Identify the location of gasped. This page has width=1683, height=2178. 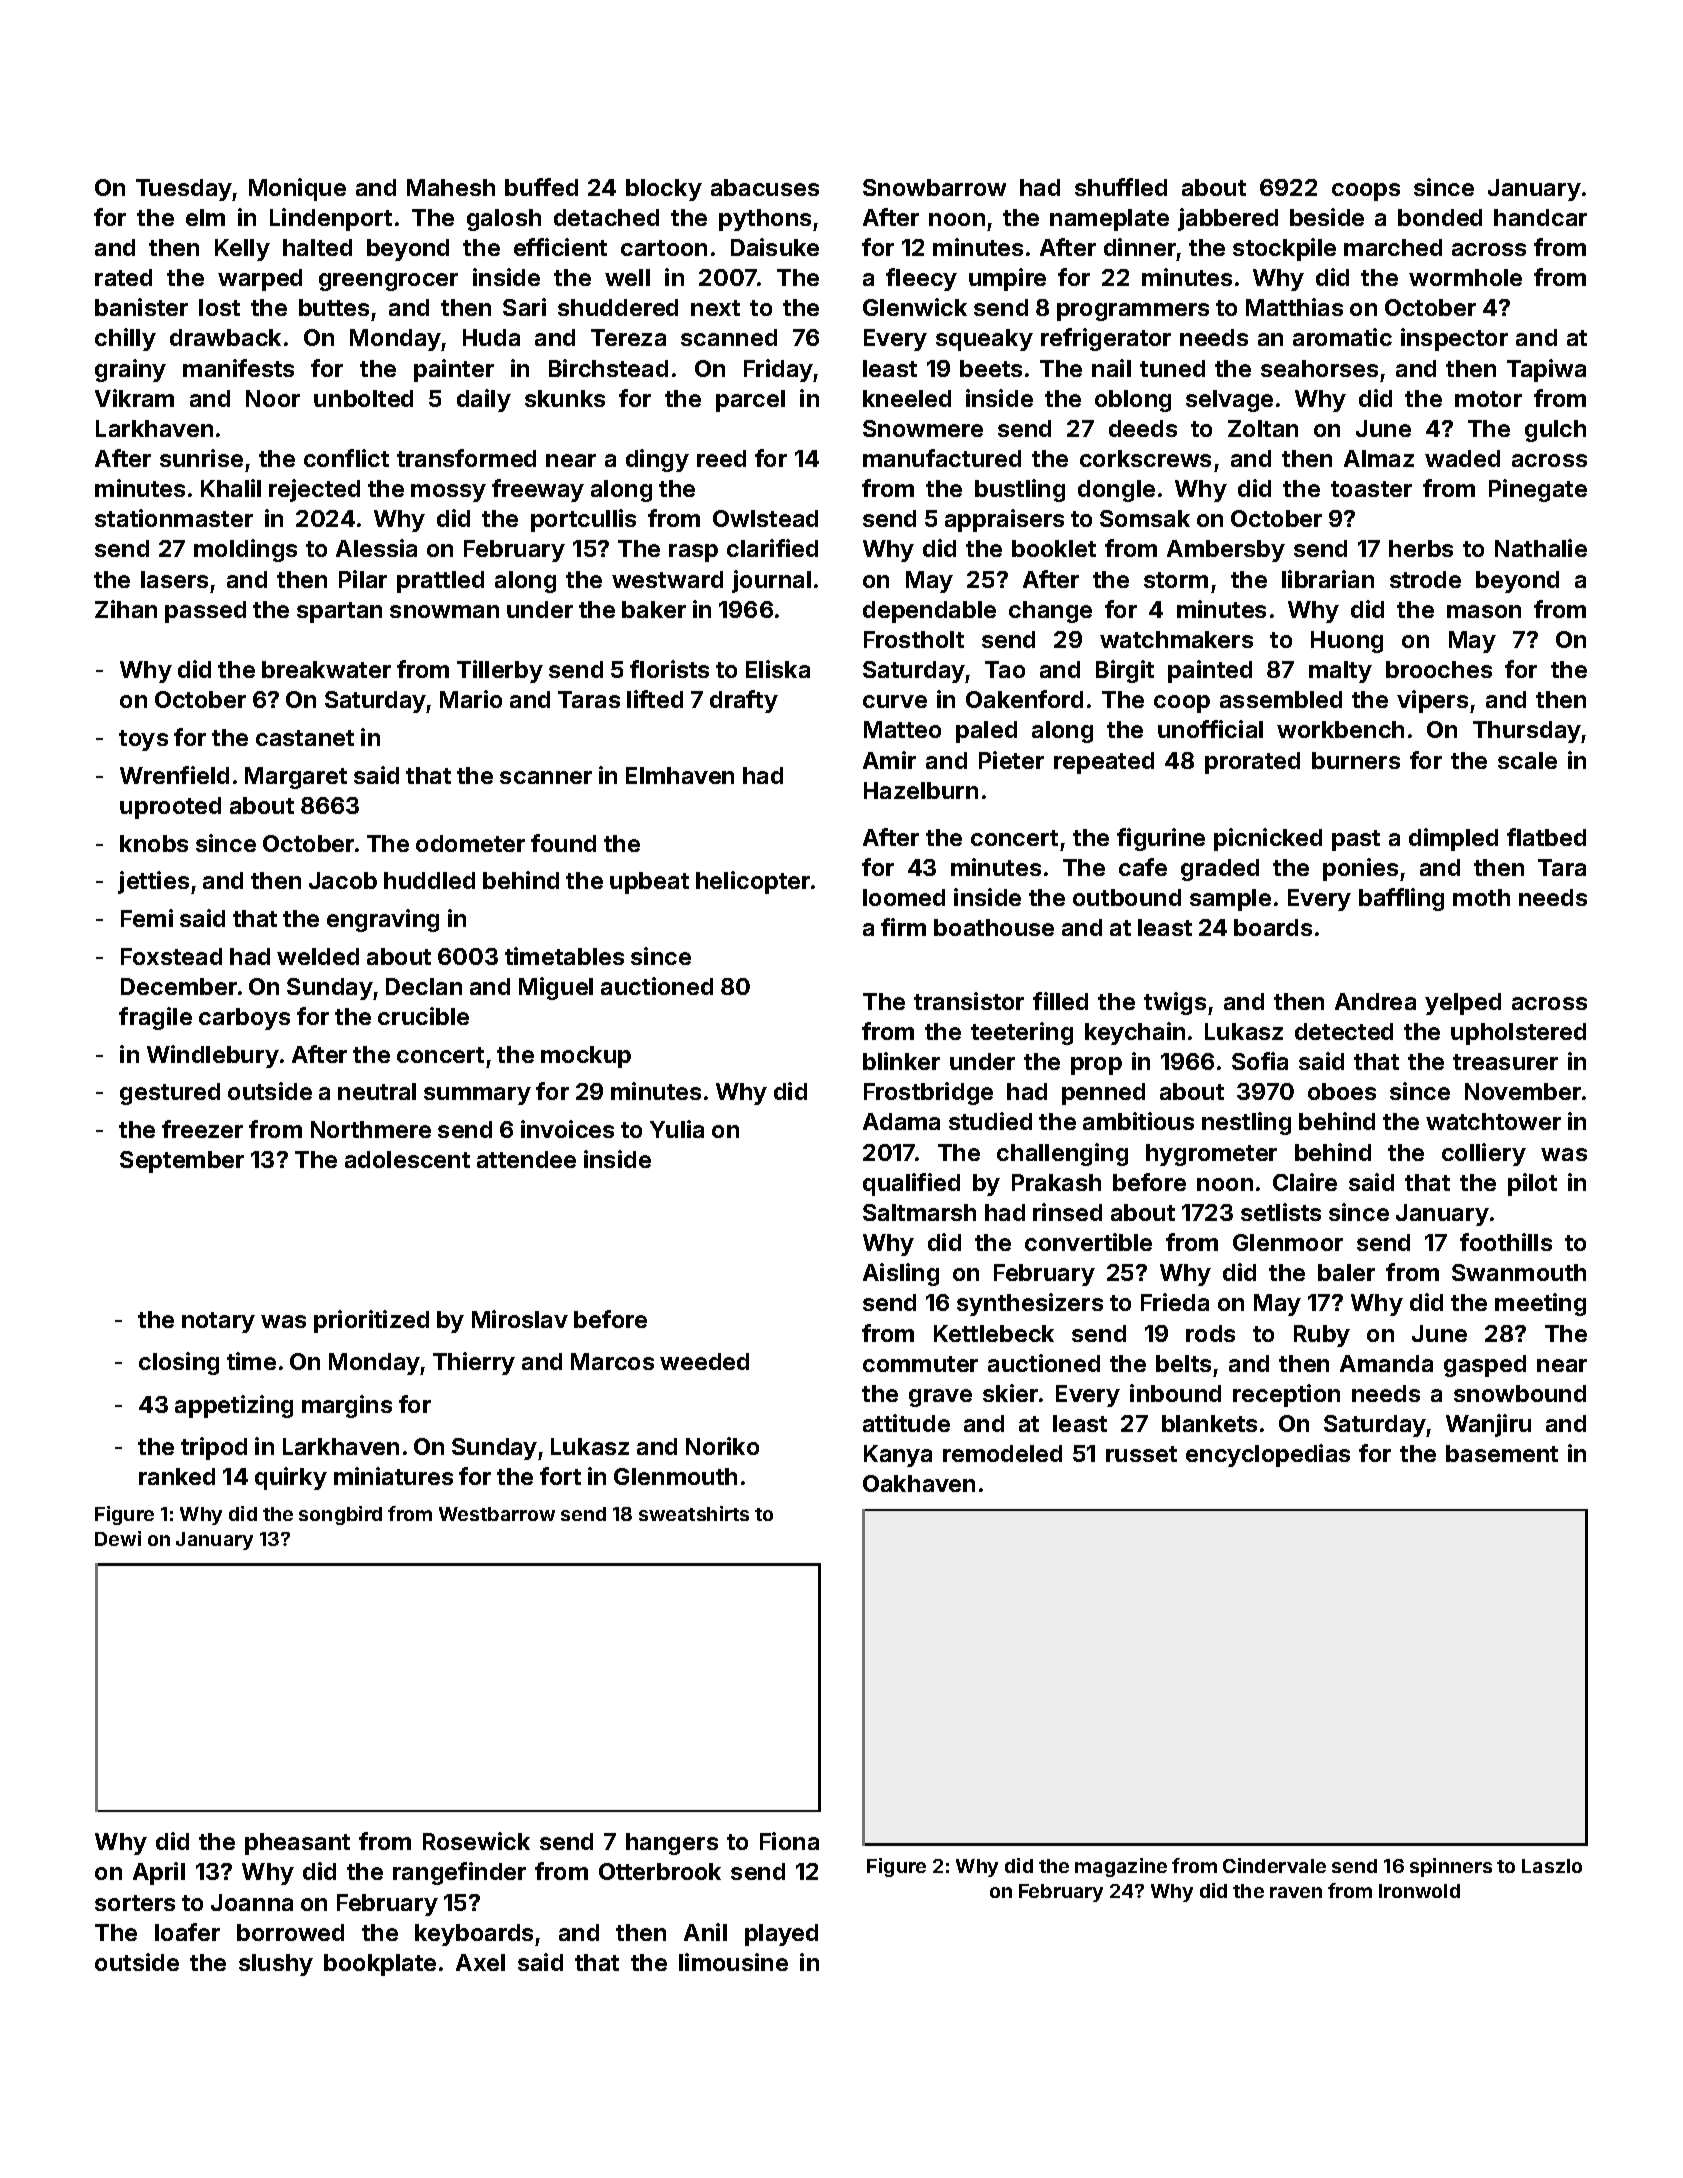
(1485, 1366).
